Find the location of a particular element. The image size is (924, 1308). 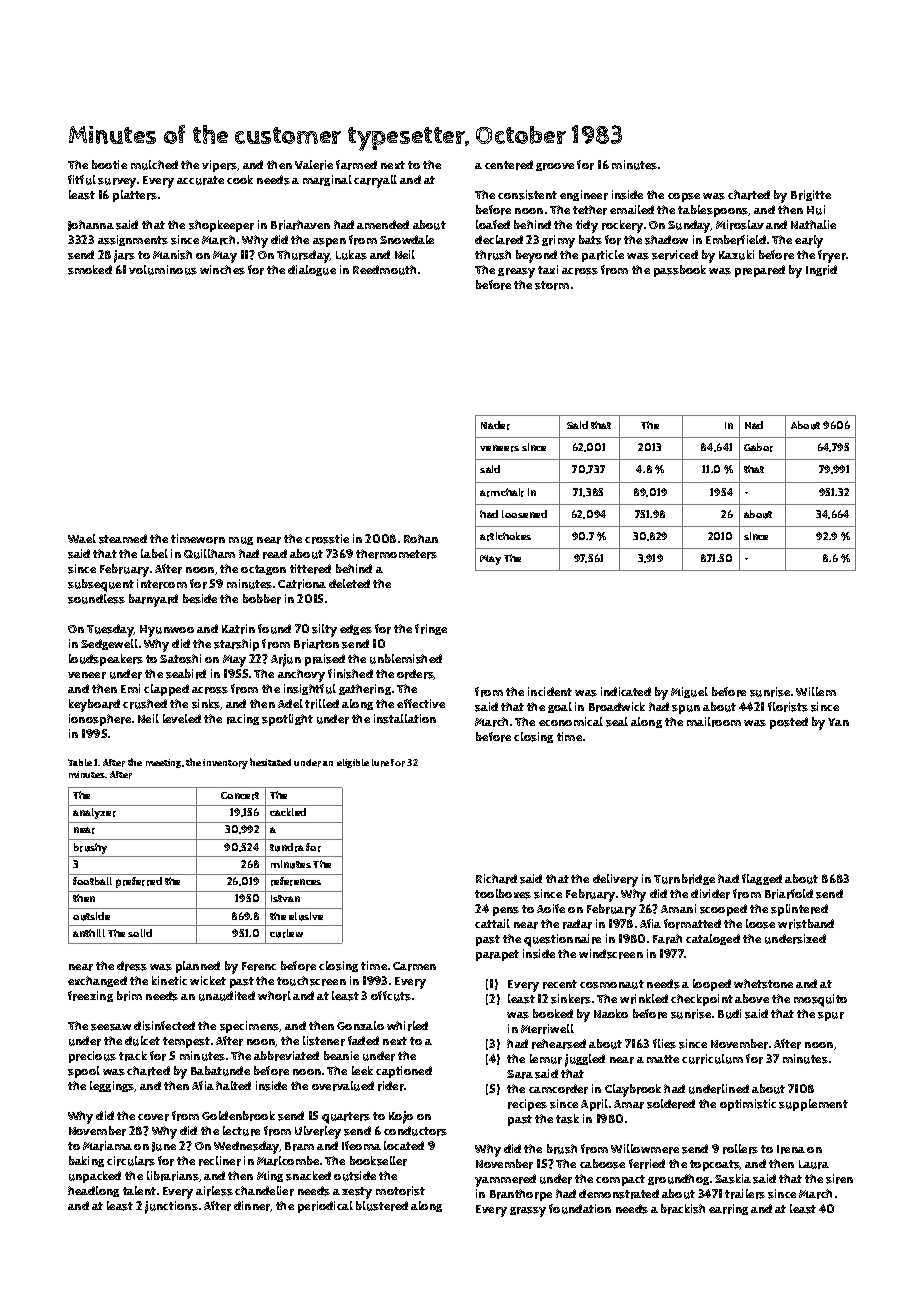

fryer is located at coordinates (832, 256).
